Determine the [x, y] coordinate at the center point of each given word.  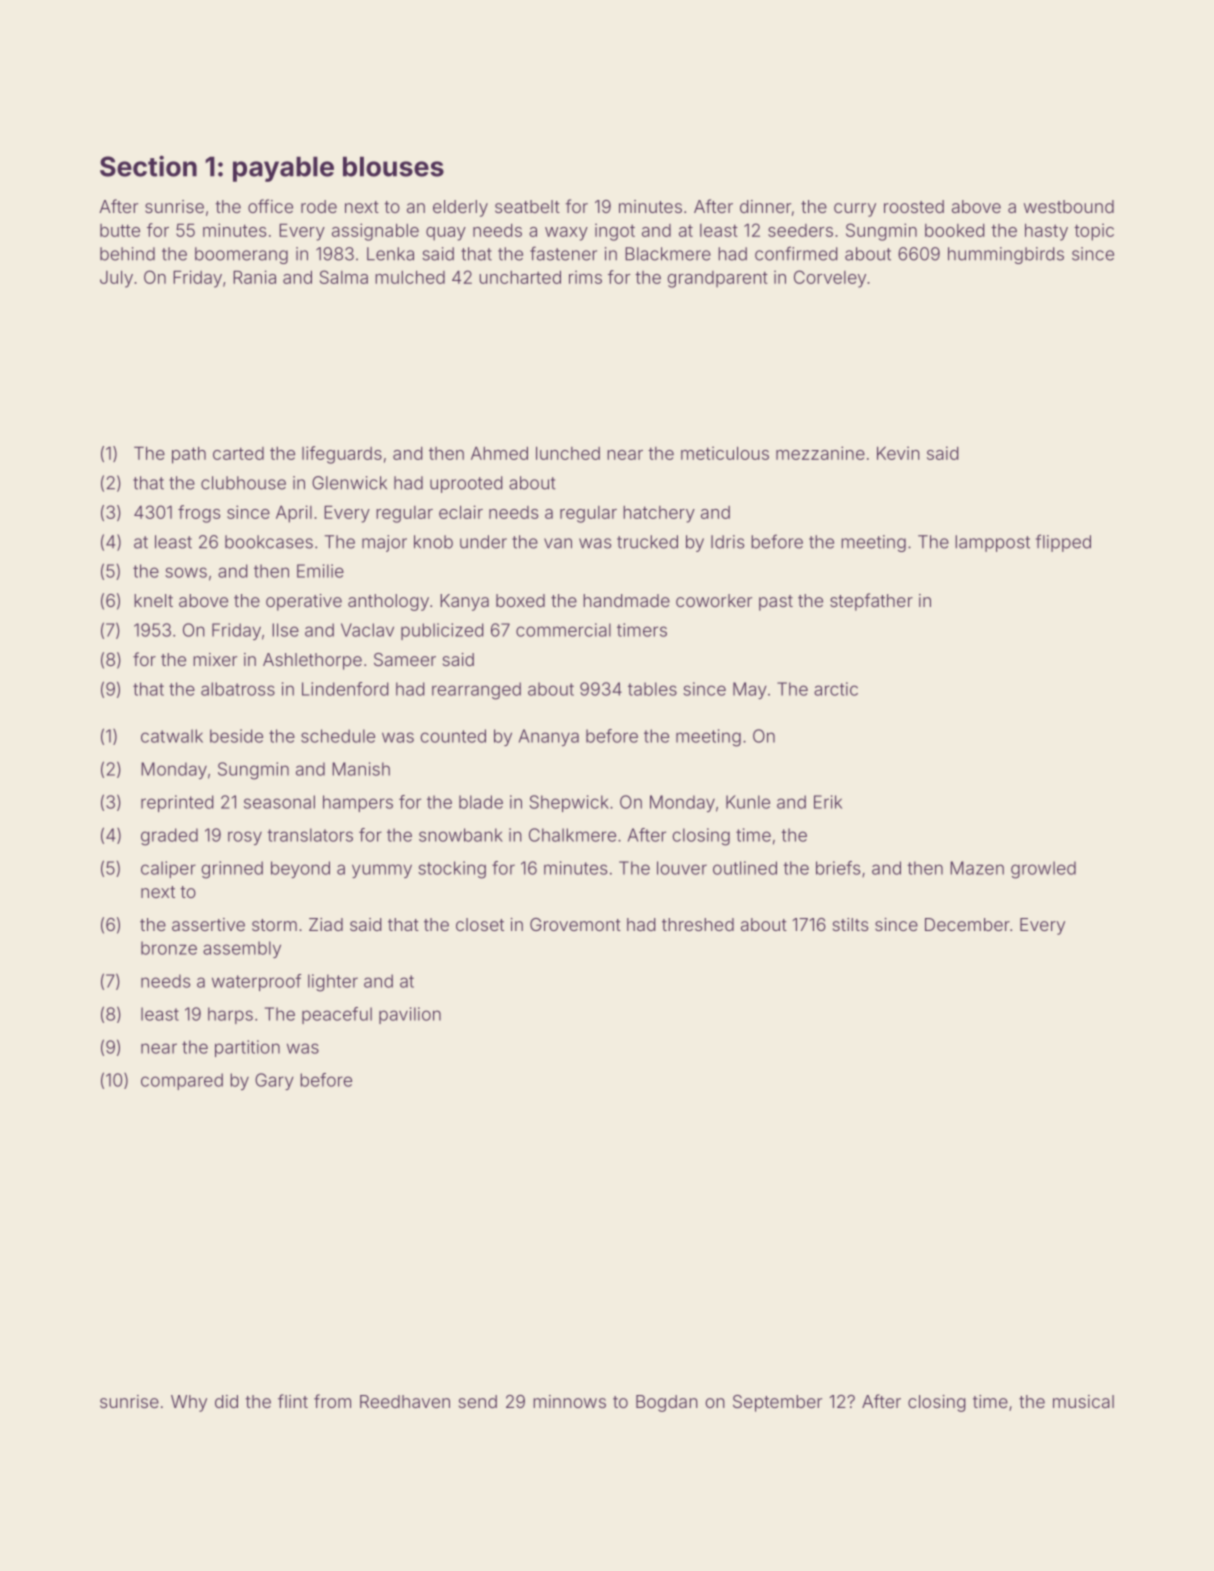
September [777, 1403]
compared [182, 1081]
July [116, 279]
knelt [153, 600]
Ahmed [499, 453]
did [226, 1401]
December [967, 924]
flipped [1063, 543]
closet [480, 924]
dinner [765, 206]
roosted [914, 206]
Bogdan [667, 1403]
